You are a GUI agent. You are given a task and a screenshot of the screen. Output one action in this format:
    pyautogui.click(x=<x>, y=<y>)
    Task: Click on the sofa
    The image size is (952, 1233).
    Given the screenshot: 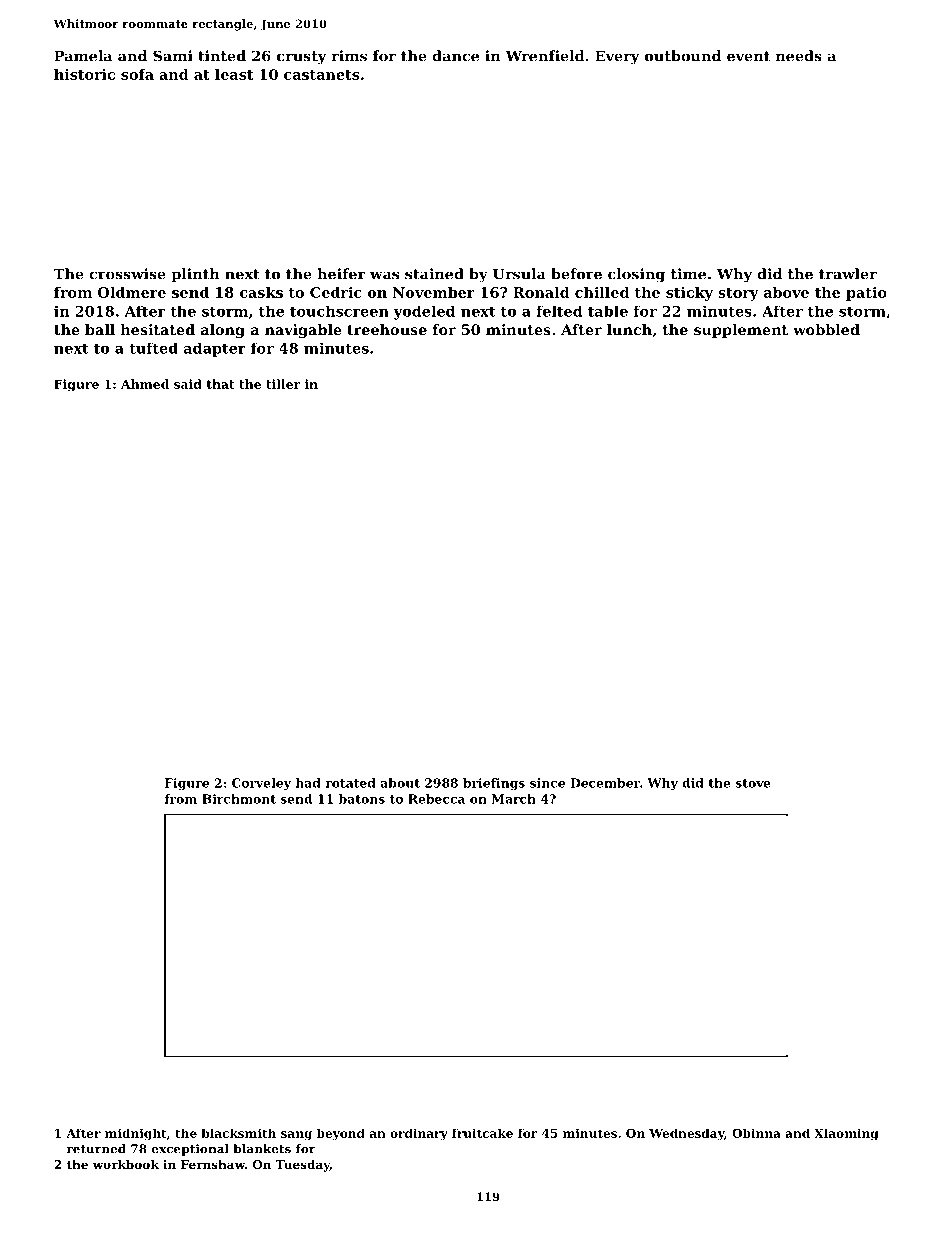 What is the action you would take?
    pyautogui.click(x=137, y=74)
